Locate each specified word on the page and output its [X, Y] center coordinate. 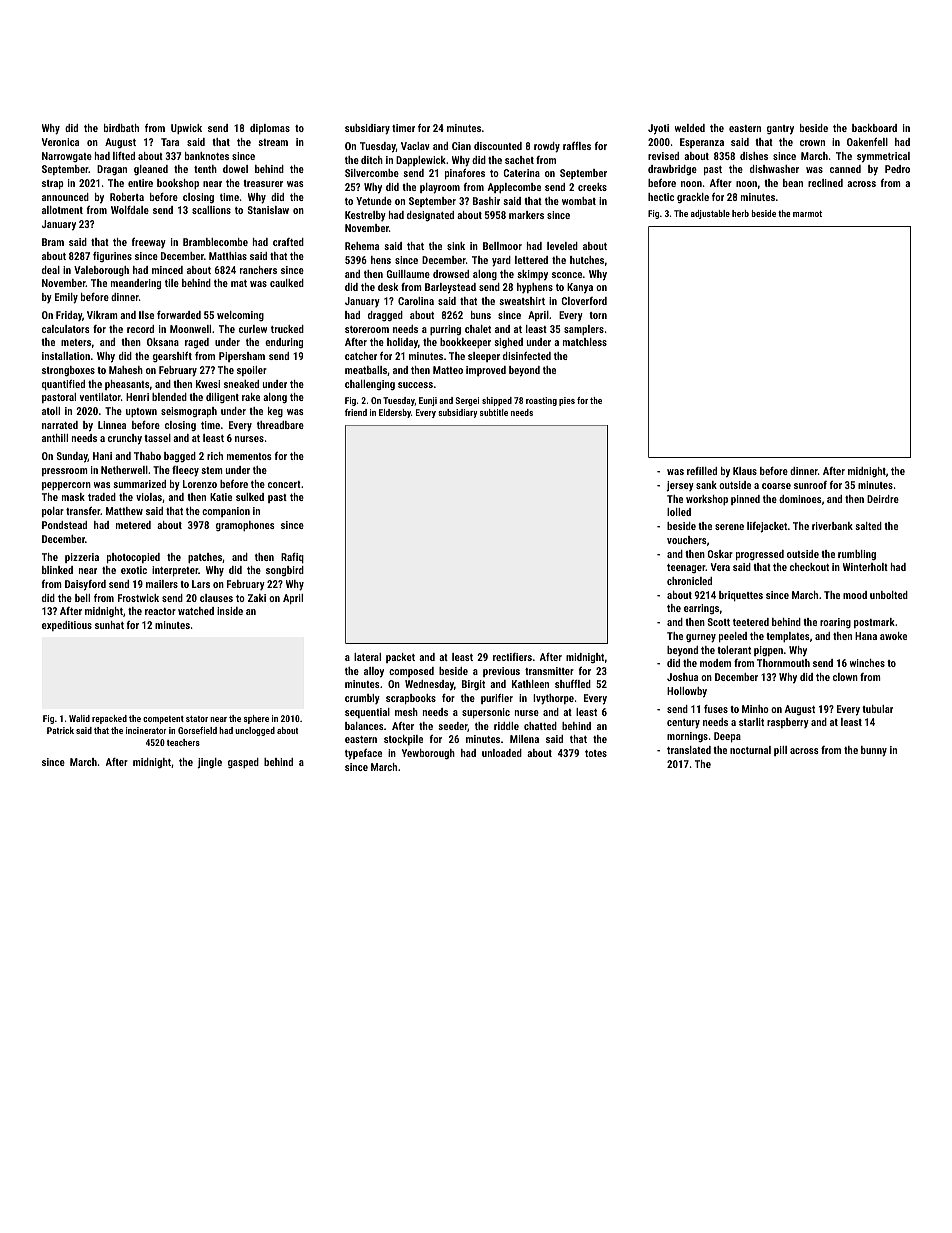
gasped [243, 763]
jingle [209, 763]
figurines [112, 257]
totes [596, 753]
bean [793, 183]
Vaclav [415, 146]
